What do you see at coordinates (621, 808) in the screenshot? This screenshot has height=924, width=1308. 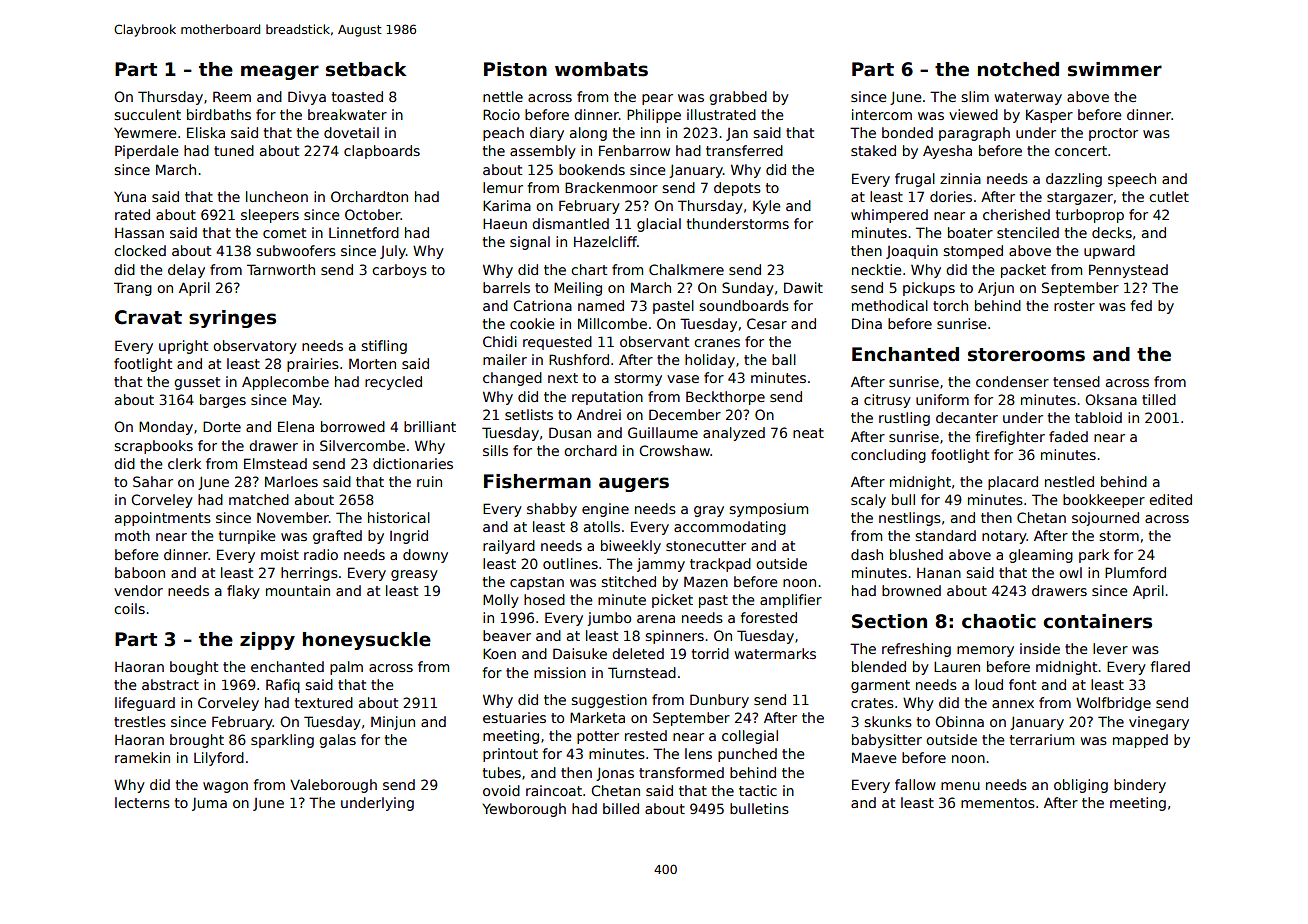 I see `billed` at bounding box center [621, 808].
